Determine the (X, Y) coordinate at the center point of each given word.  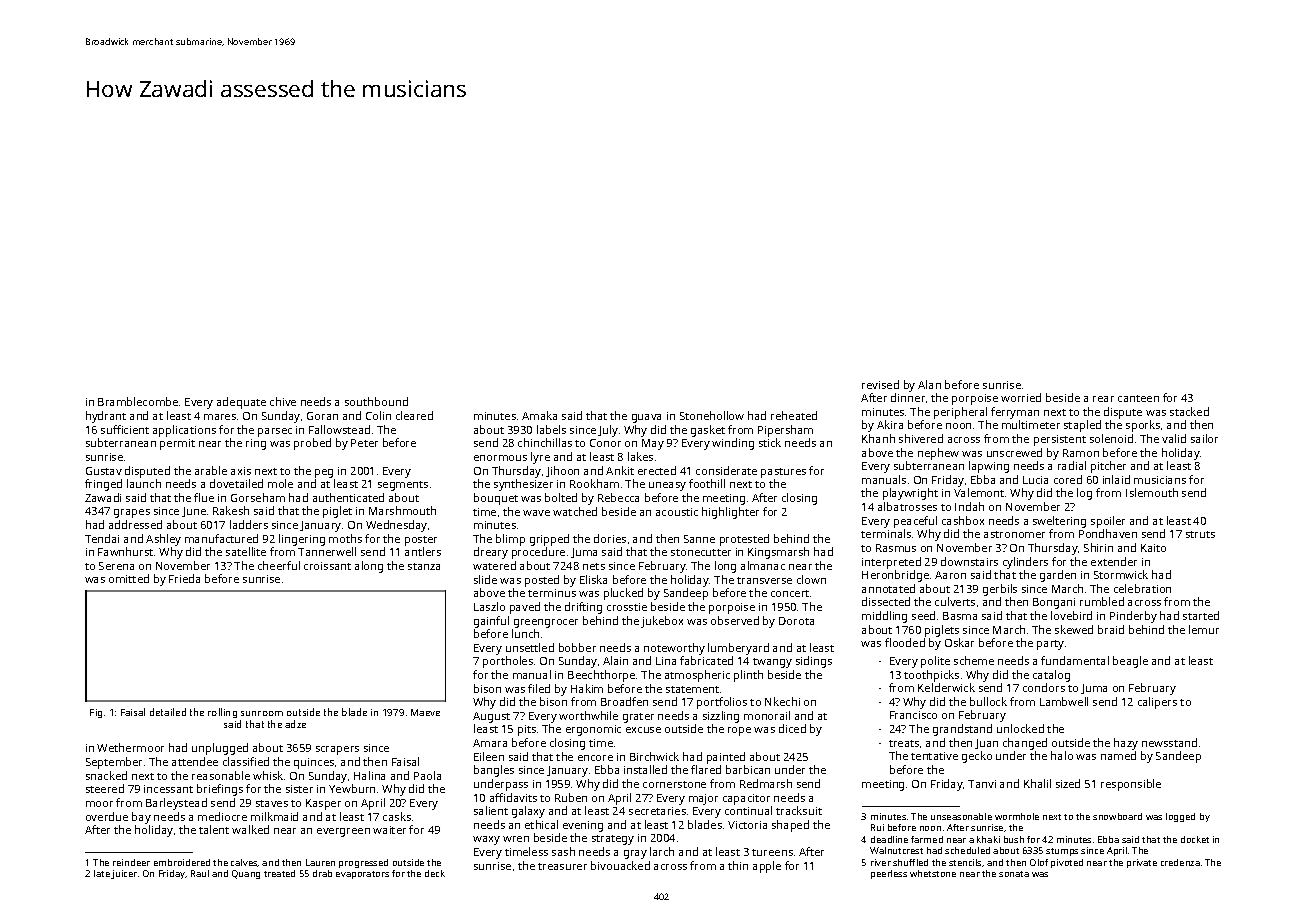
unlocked (1020, 728)
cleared (414, 415)
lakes (640, 456)
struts (1200, 534)
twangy (772, 663)
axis (241, 471)
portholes (508, 662)
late (102, 873)
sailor (1204, 438)
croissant (327, 566)
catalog (1051, 676)
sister (299, 789)
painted (726, 758)
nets (594, 566)
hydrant (106, 417)
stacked (1189, 411)
